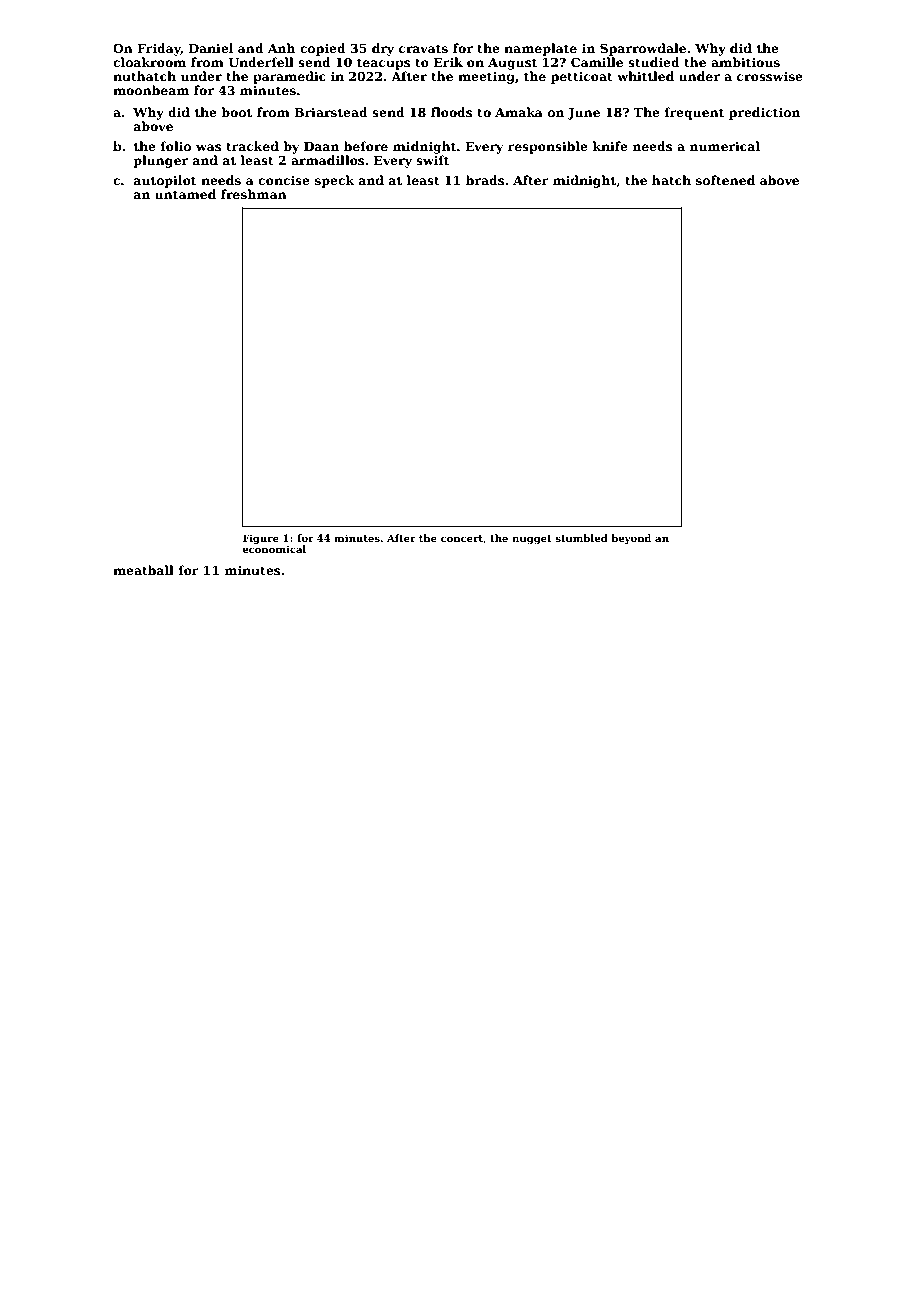  Describe the element at coordinates (597, 62) in the image. I see `Camille` at that location.
